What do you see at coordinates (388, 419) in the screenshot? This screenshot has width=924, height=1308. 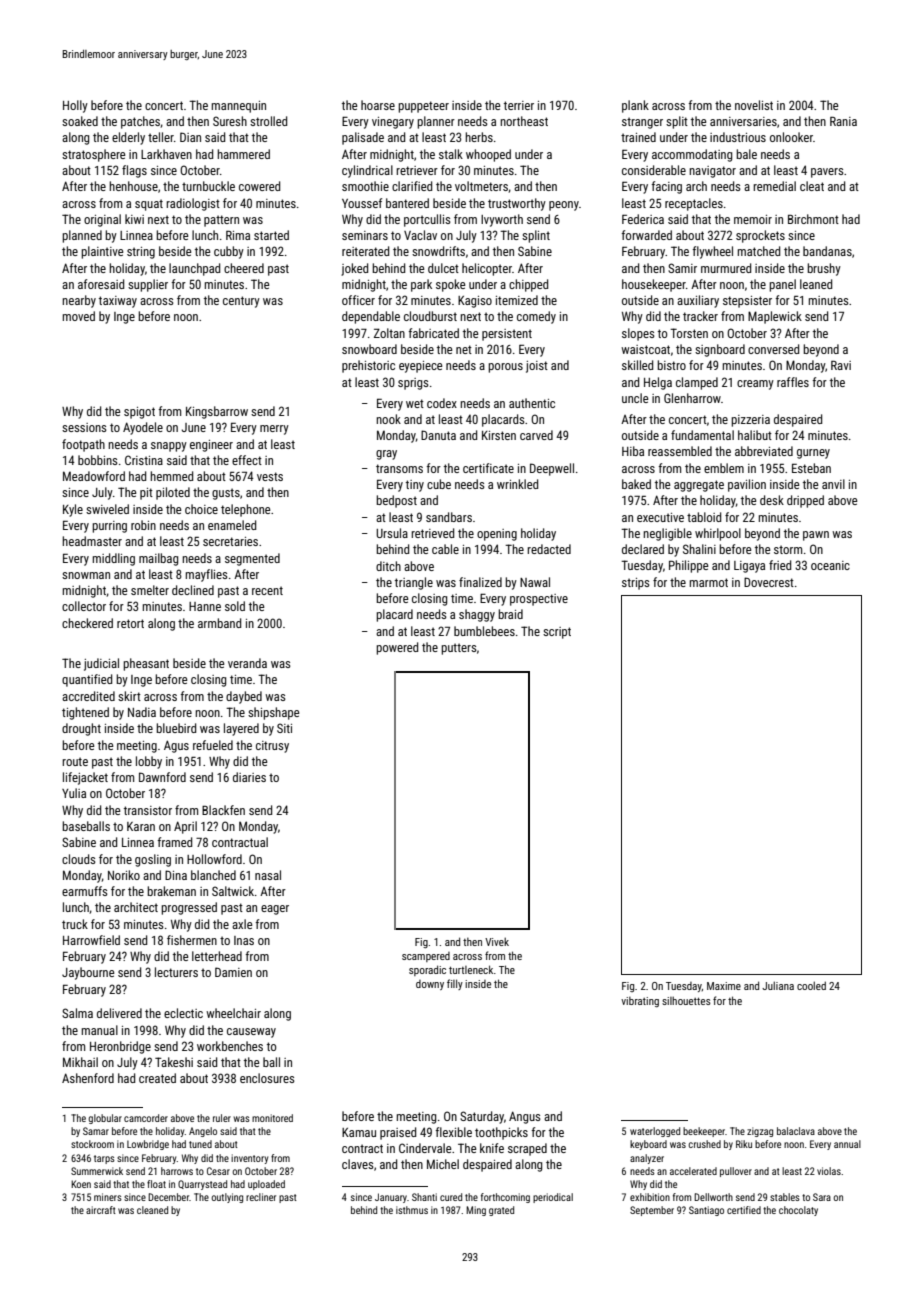 I see `nook` at bounding box center [388, 419].
